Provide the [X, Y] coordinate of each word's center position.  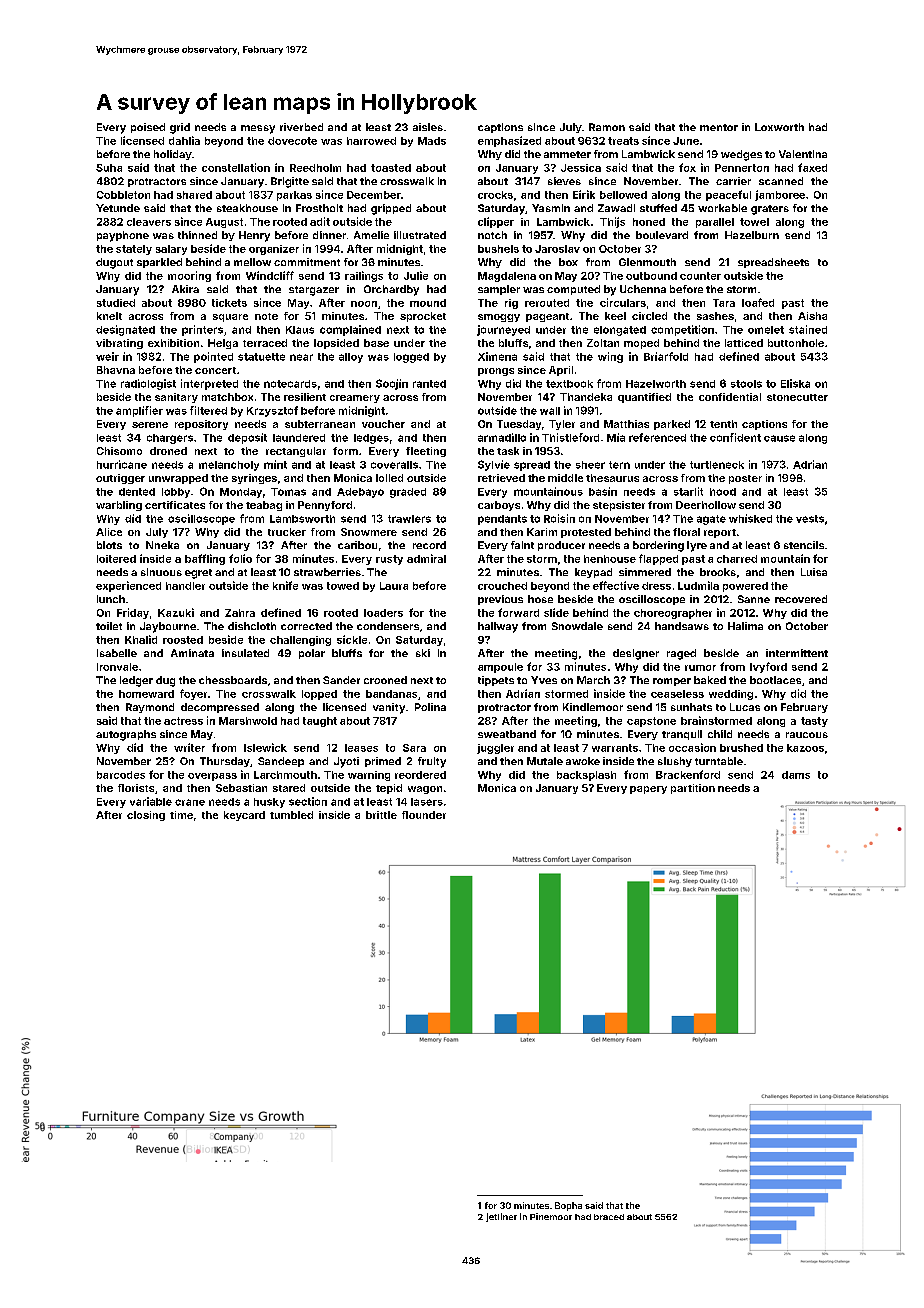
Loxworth [779, 127]
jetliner [501, 1217]
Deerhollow [706, 505]
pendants [502, 520]
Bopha [568, 1206]
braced [609, 1217]
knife [285, 585]
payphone [123, 236]
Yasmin [551, 208]
